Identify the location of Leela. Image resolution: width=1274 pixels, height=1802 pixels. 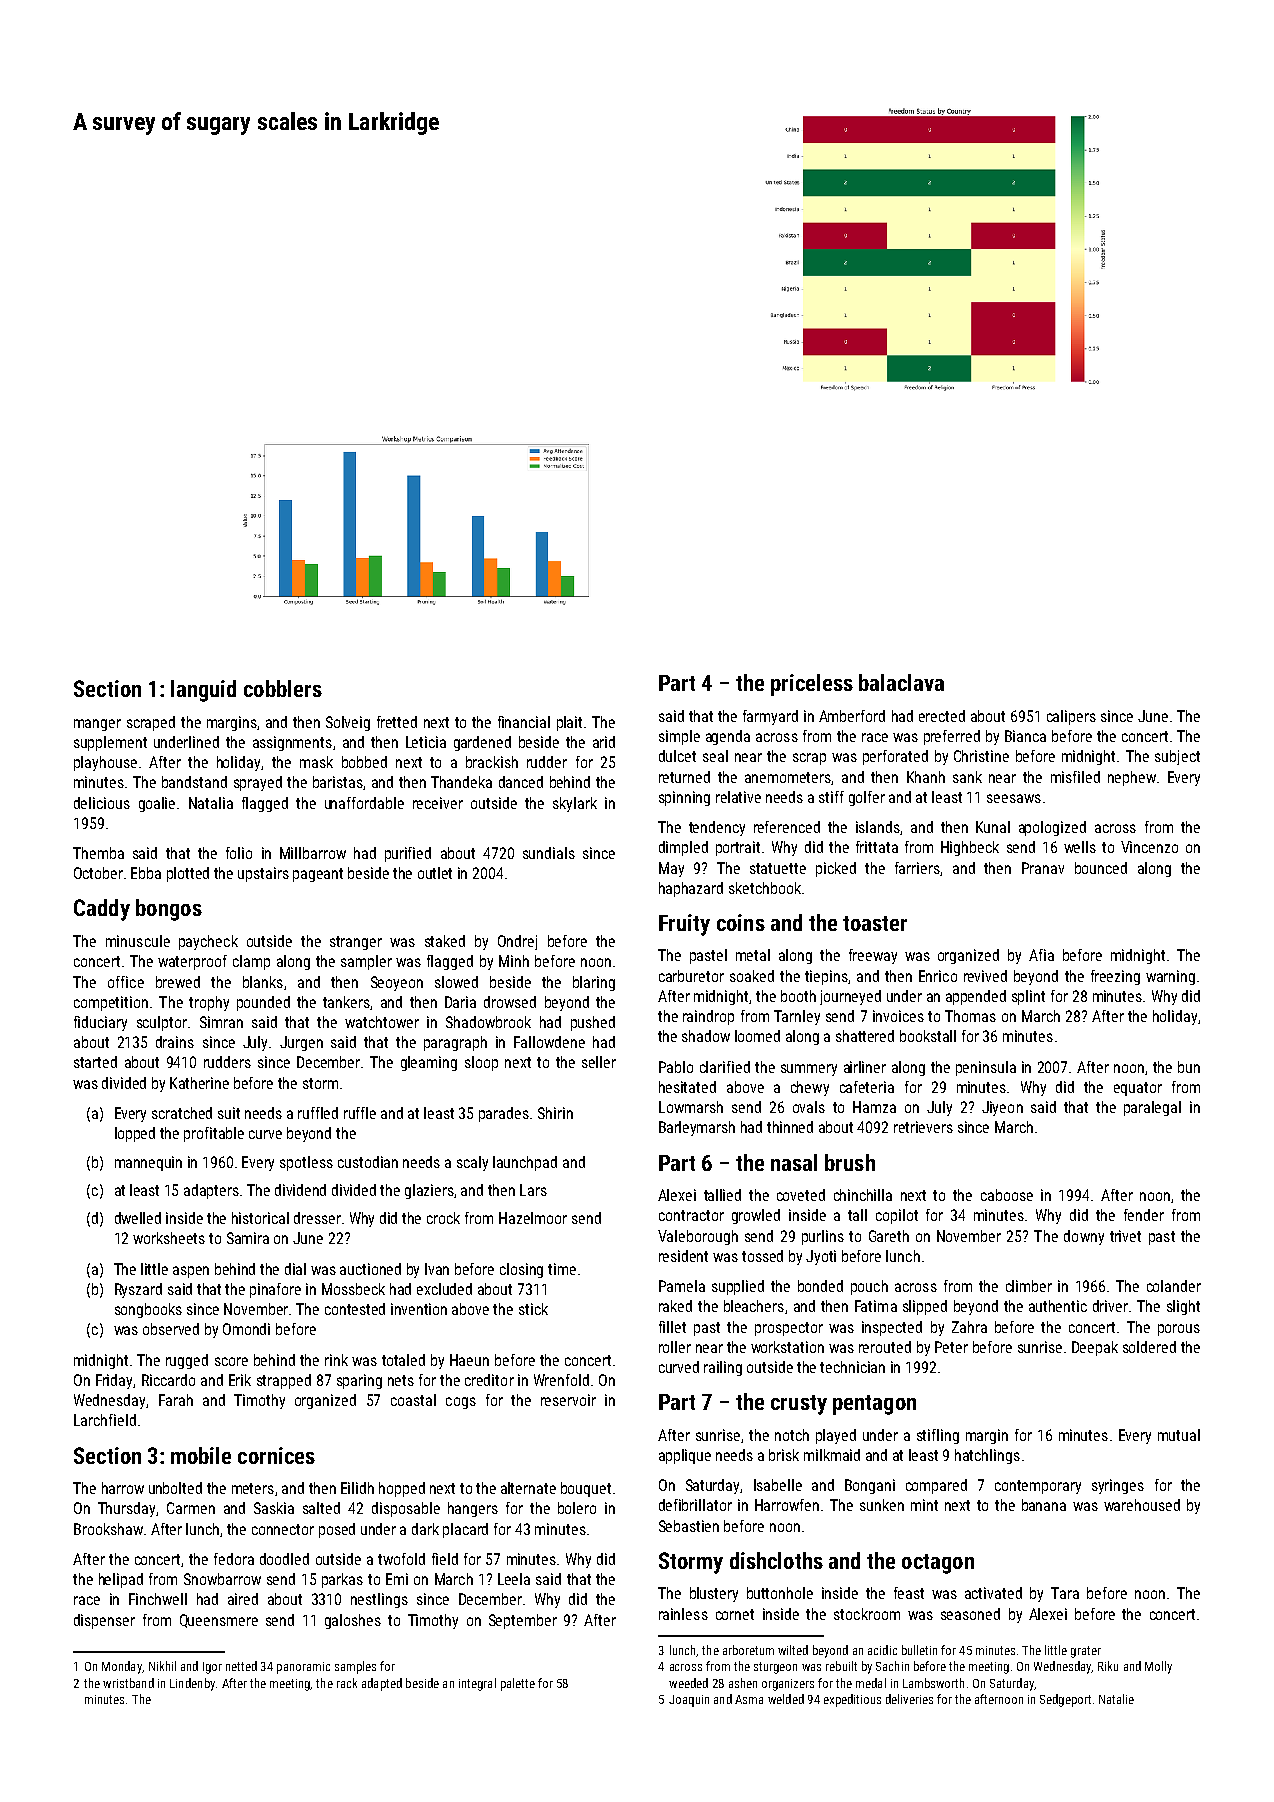
(514, 1579).
